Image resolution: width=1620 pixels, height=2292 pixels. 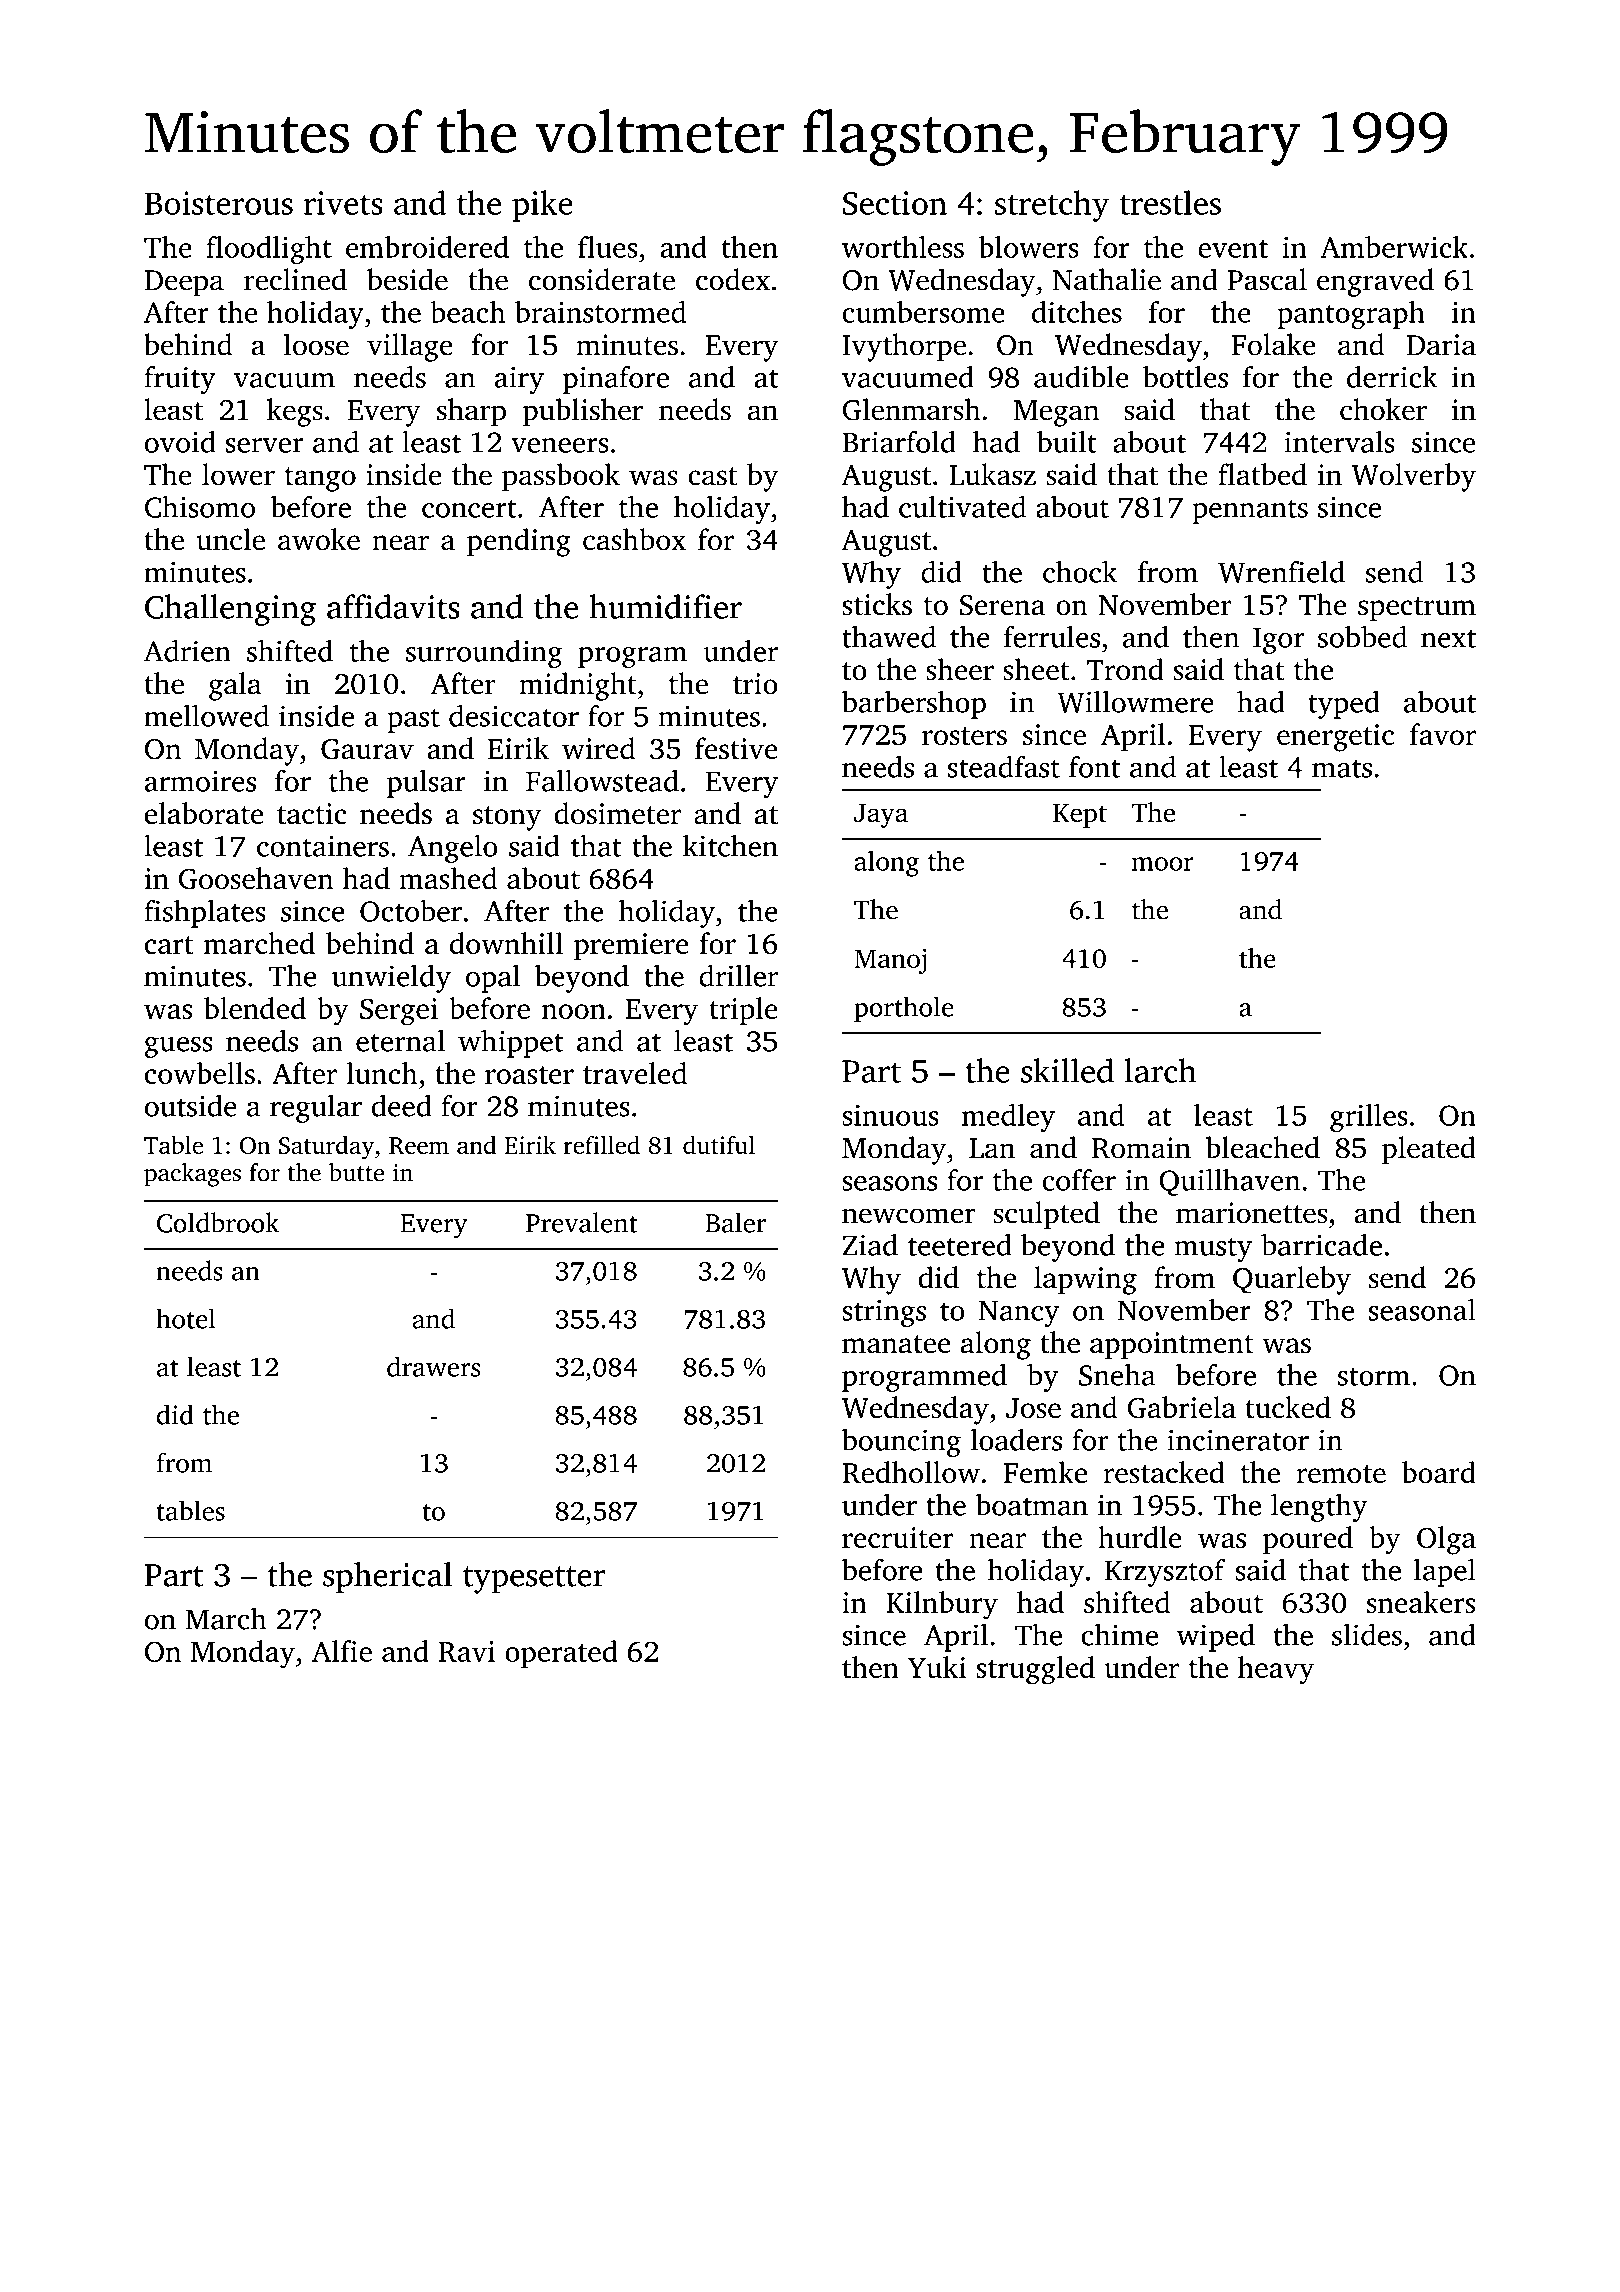 What do you see at coordinates (387, 1578) in the image?
I see `spherical` at bounding box center [387, 1578].
